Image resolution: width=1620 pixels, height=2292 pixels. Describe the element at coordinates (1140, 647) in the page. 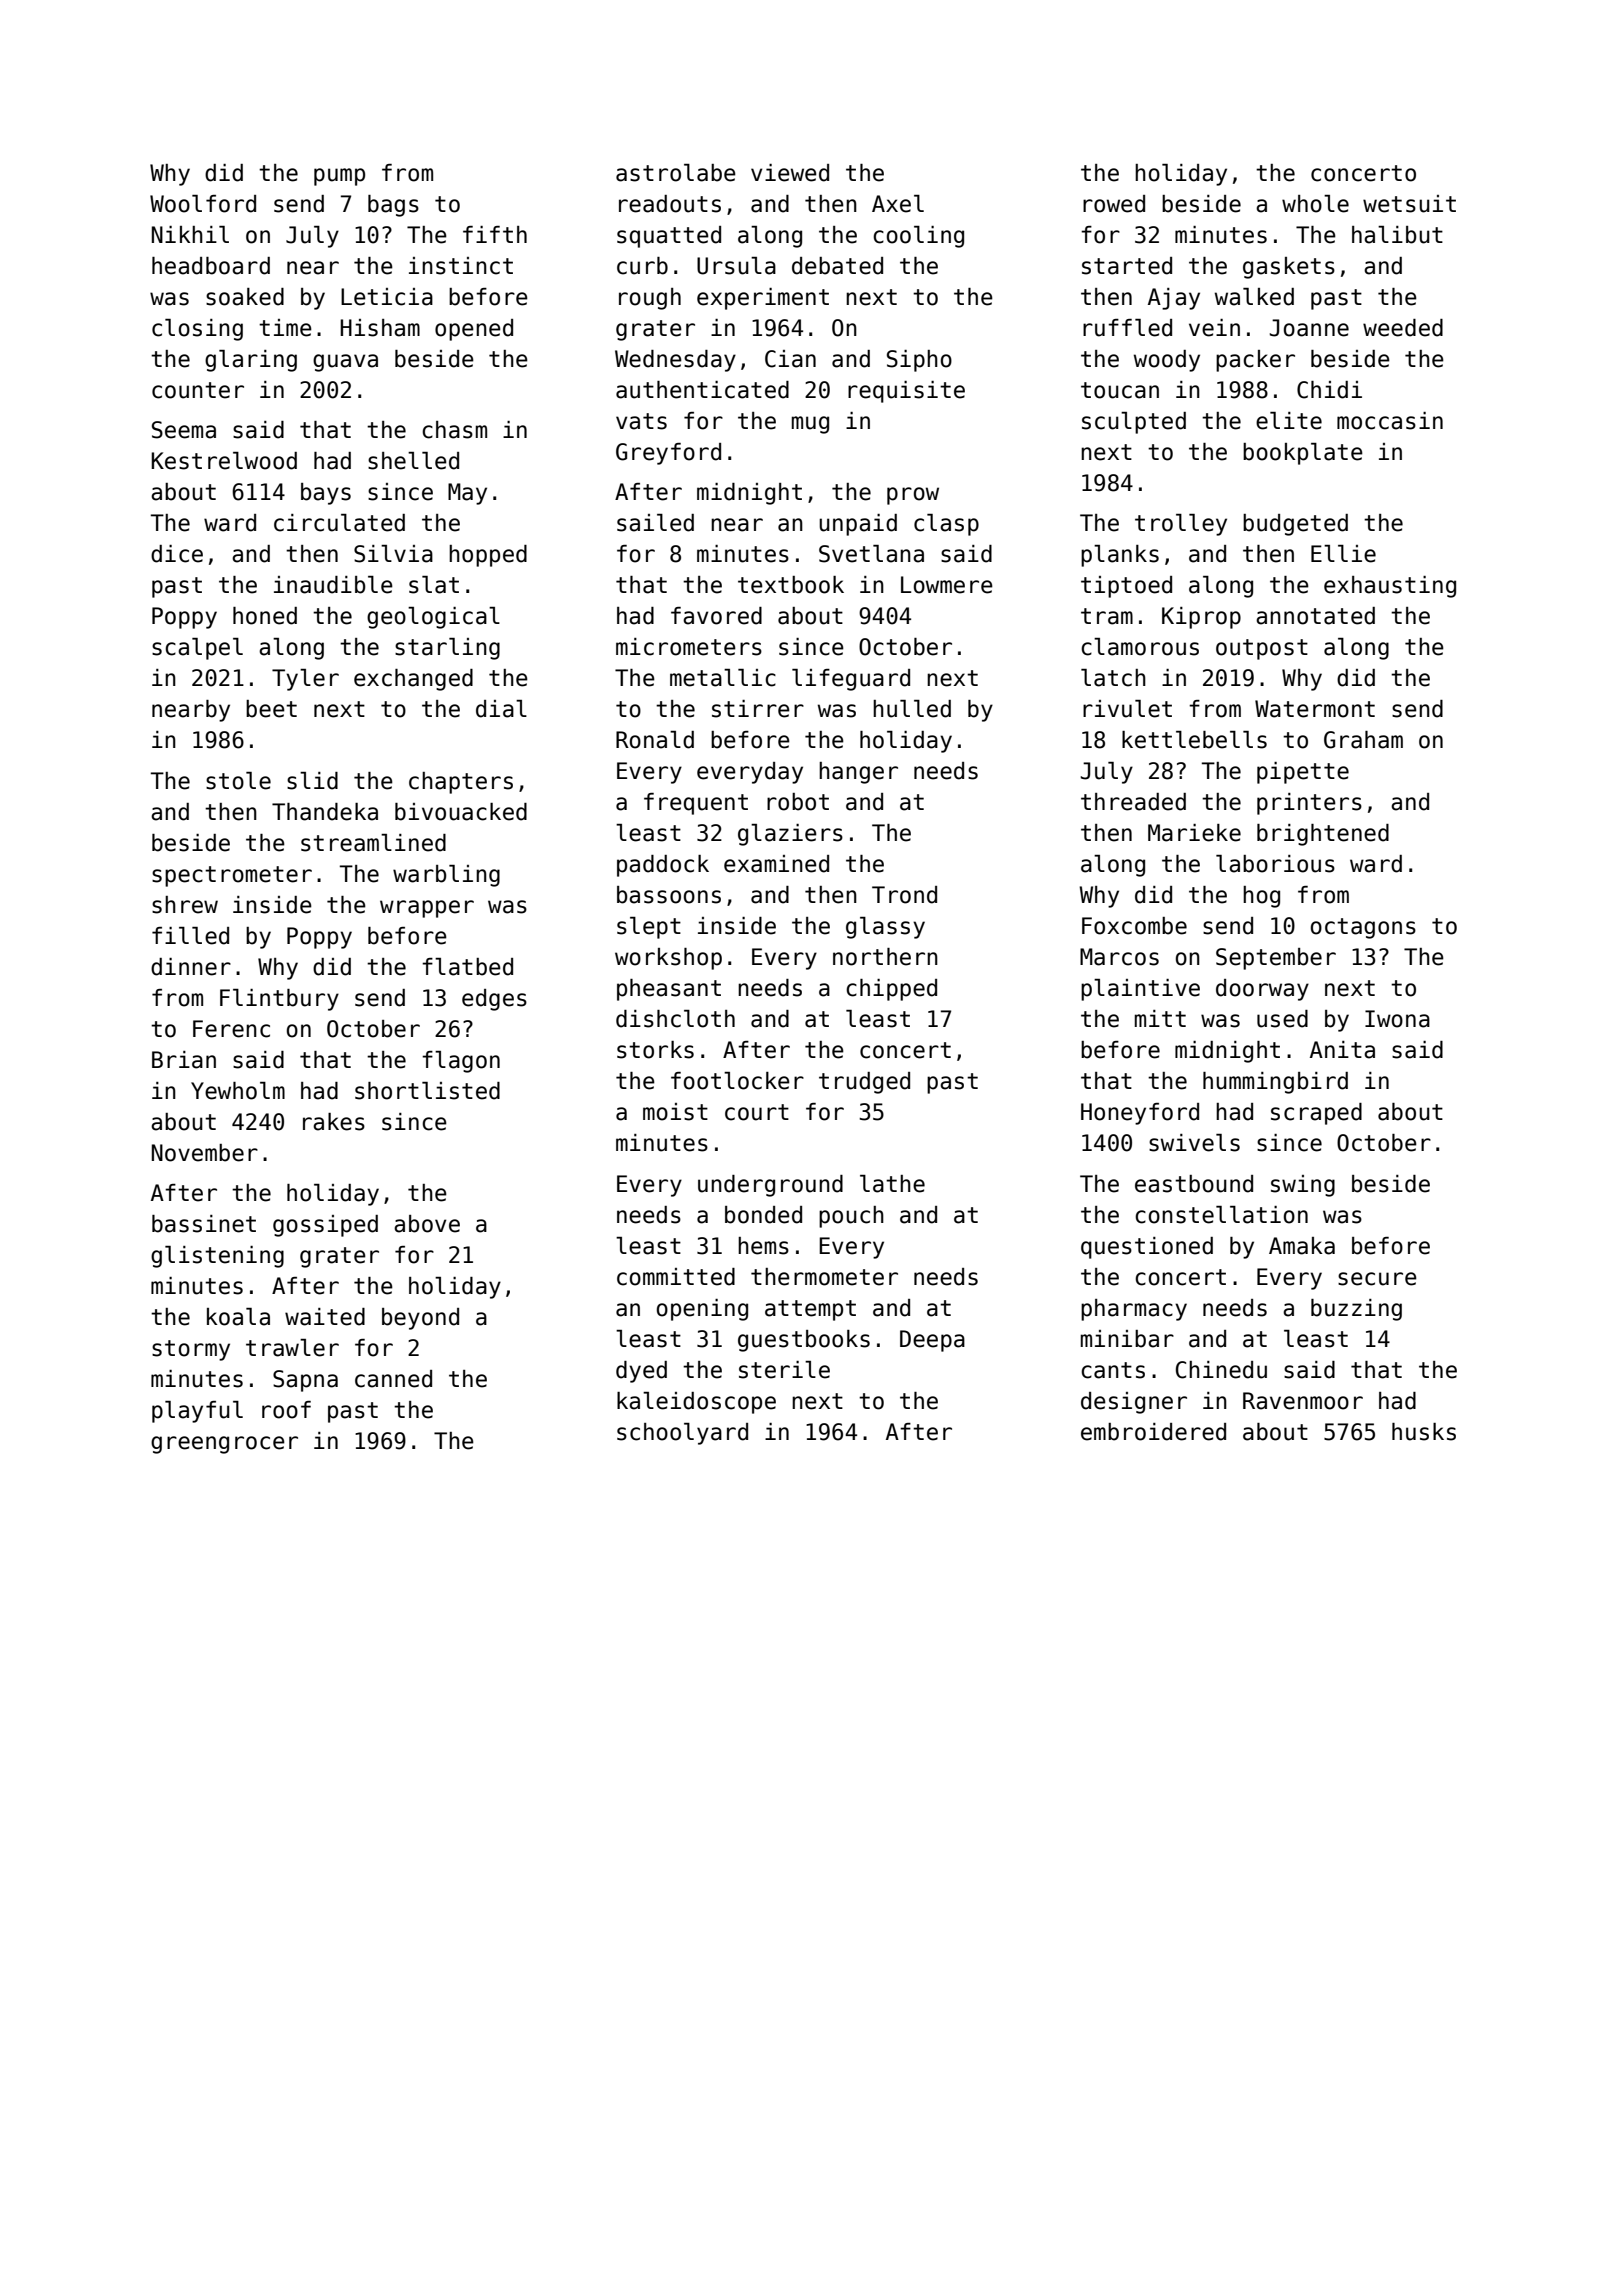

I see `clamorous` at that location.
